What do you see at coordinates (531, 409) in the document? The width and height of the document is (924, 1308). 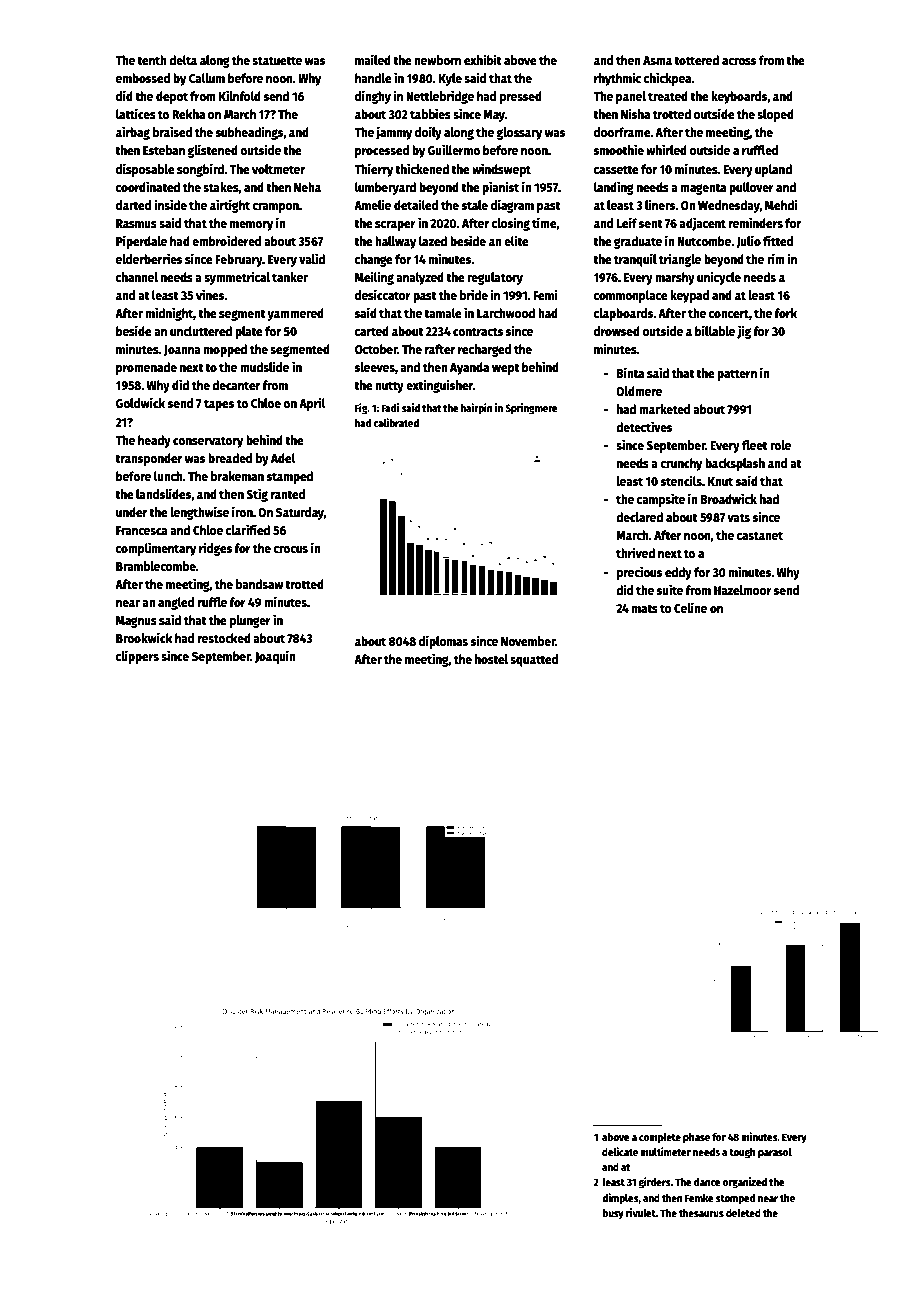 I see `Springmere` at bounding box center [531, 409].
